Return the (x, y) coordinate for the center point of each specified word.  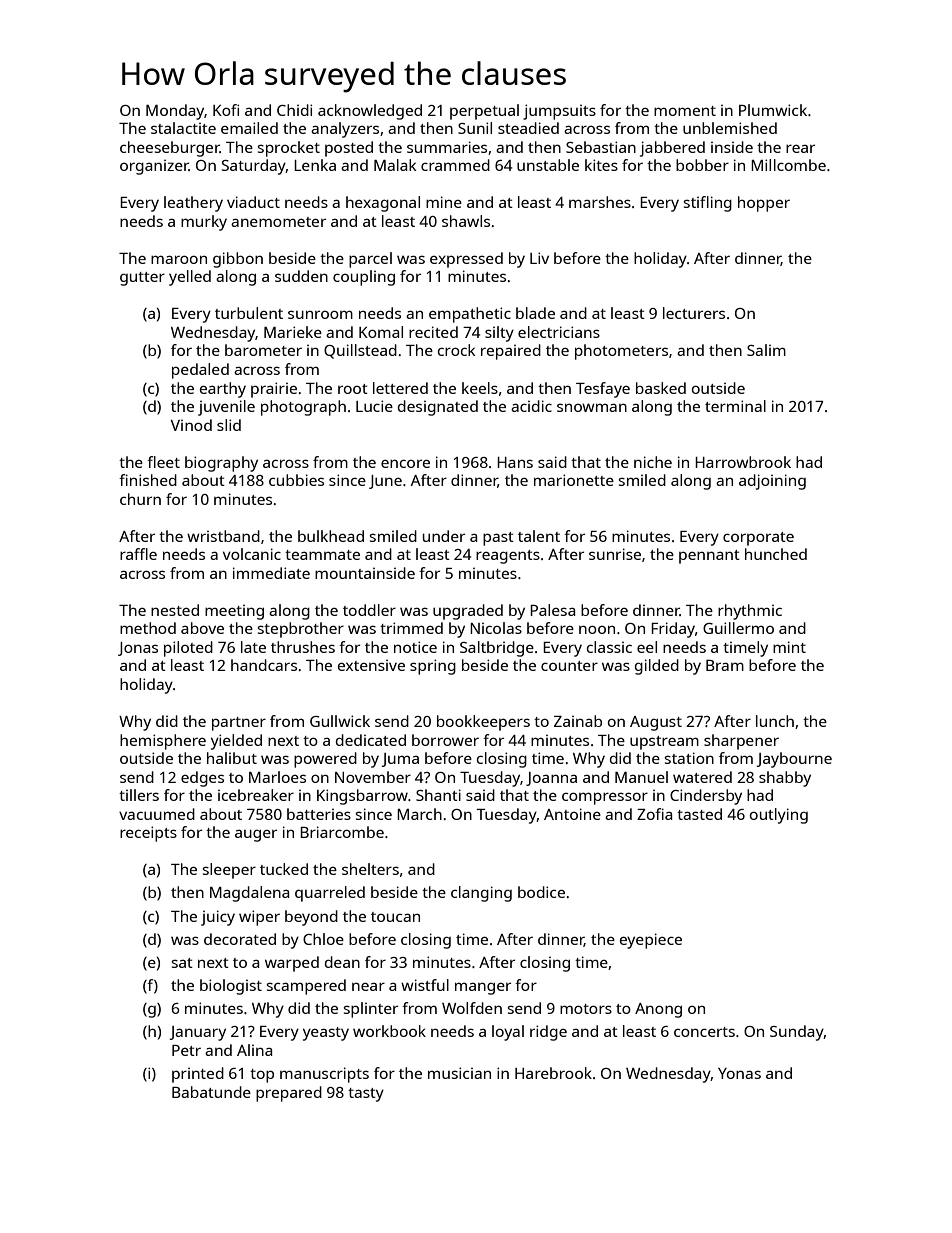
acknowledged (370, 112)
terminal (735, 406)
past (498, 539)
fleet (163, 462)
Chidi (294, 110)
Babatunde (211, 1092)
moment (685, 111)
